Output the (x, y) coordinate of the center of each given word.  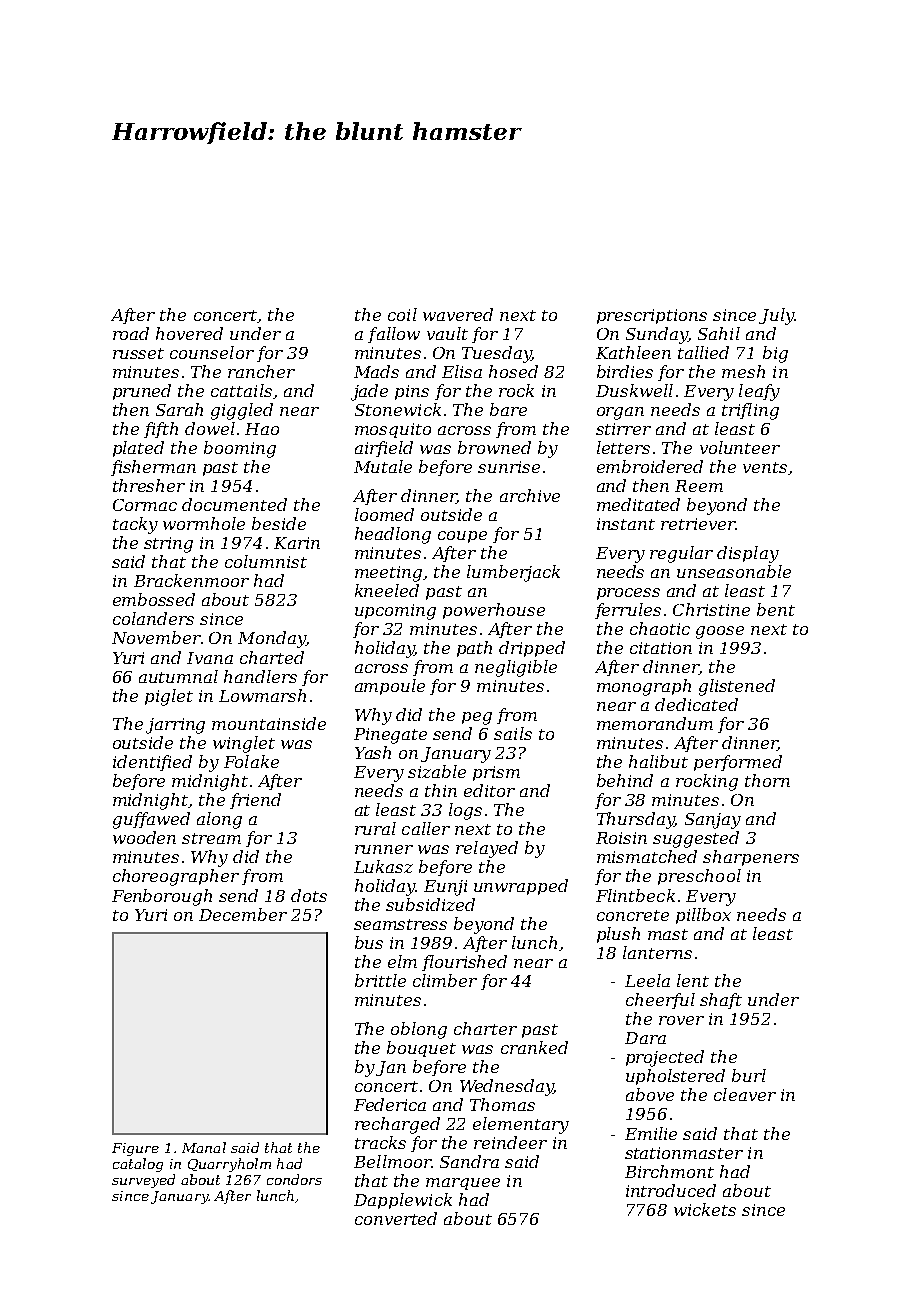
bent (776, 609)
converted (396, 1218)
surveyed (143, 1181)
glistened (737, 687)
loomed (384, 514)
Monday (272, 639)
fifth (161, 430)
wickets (705, 1209)
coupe (462, 537)
